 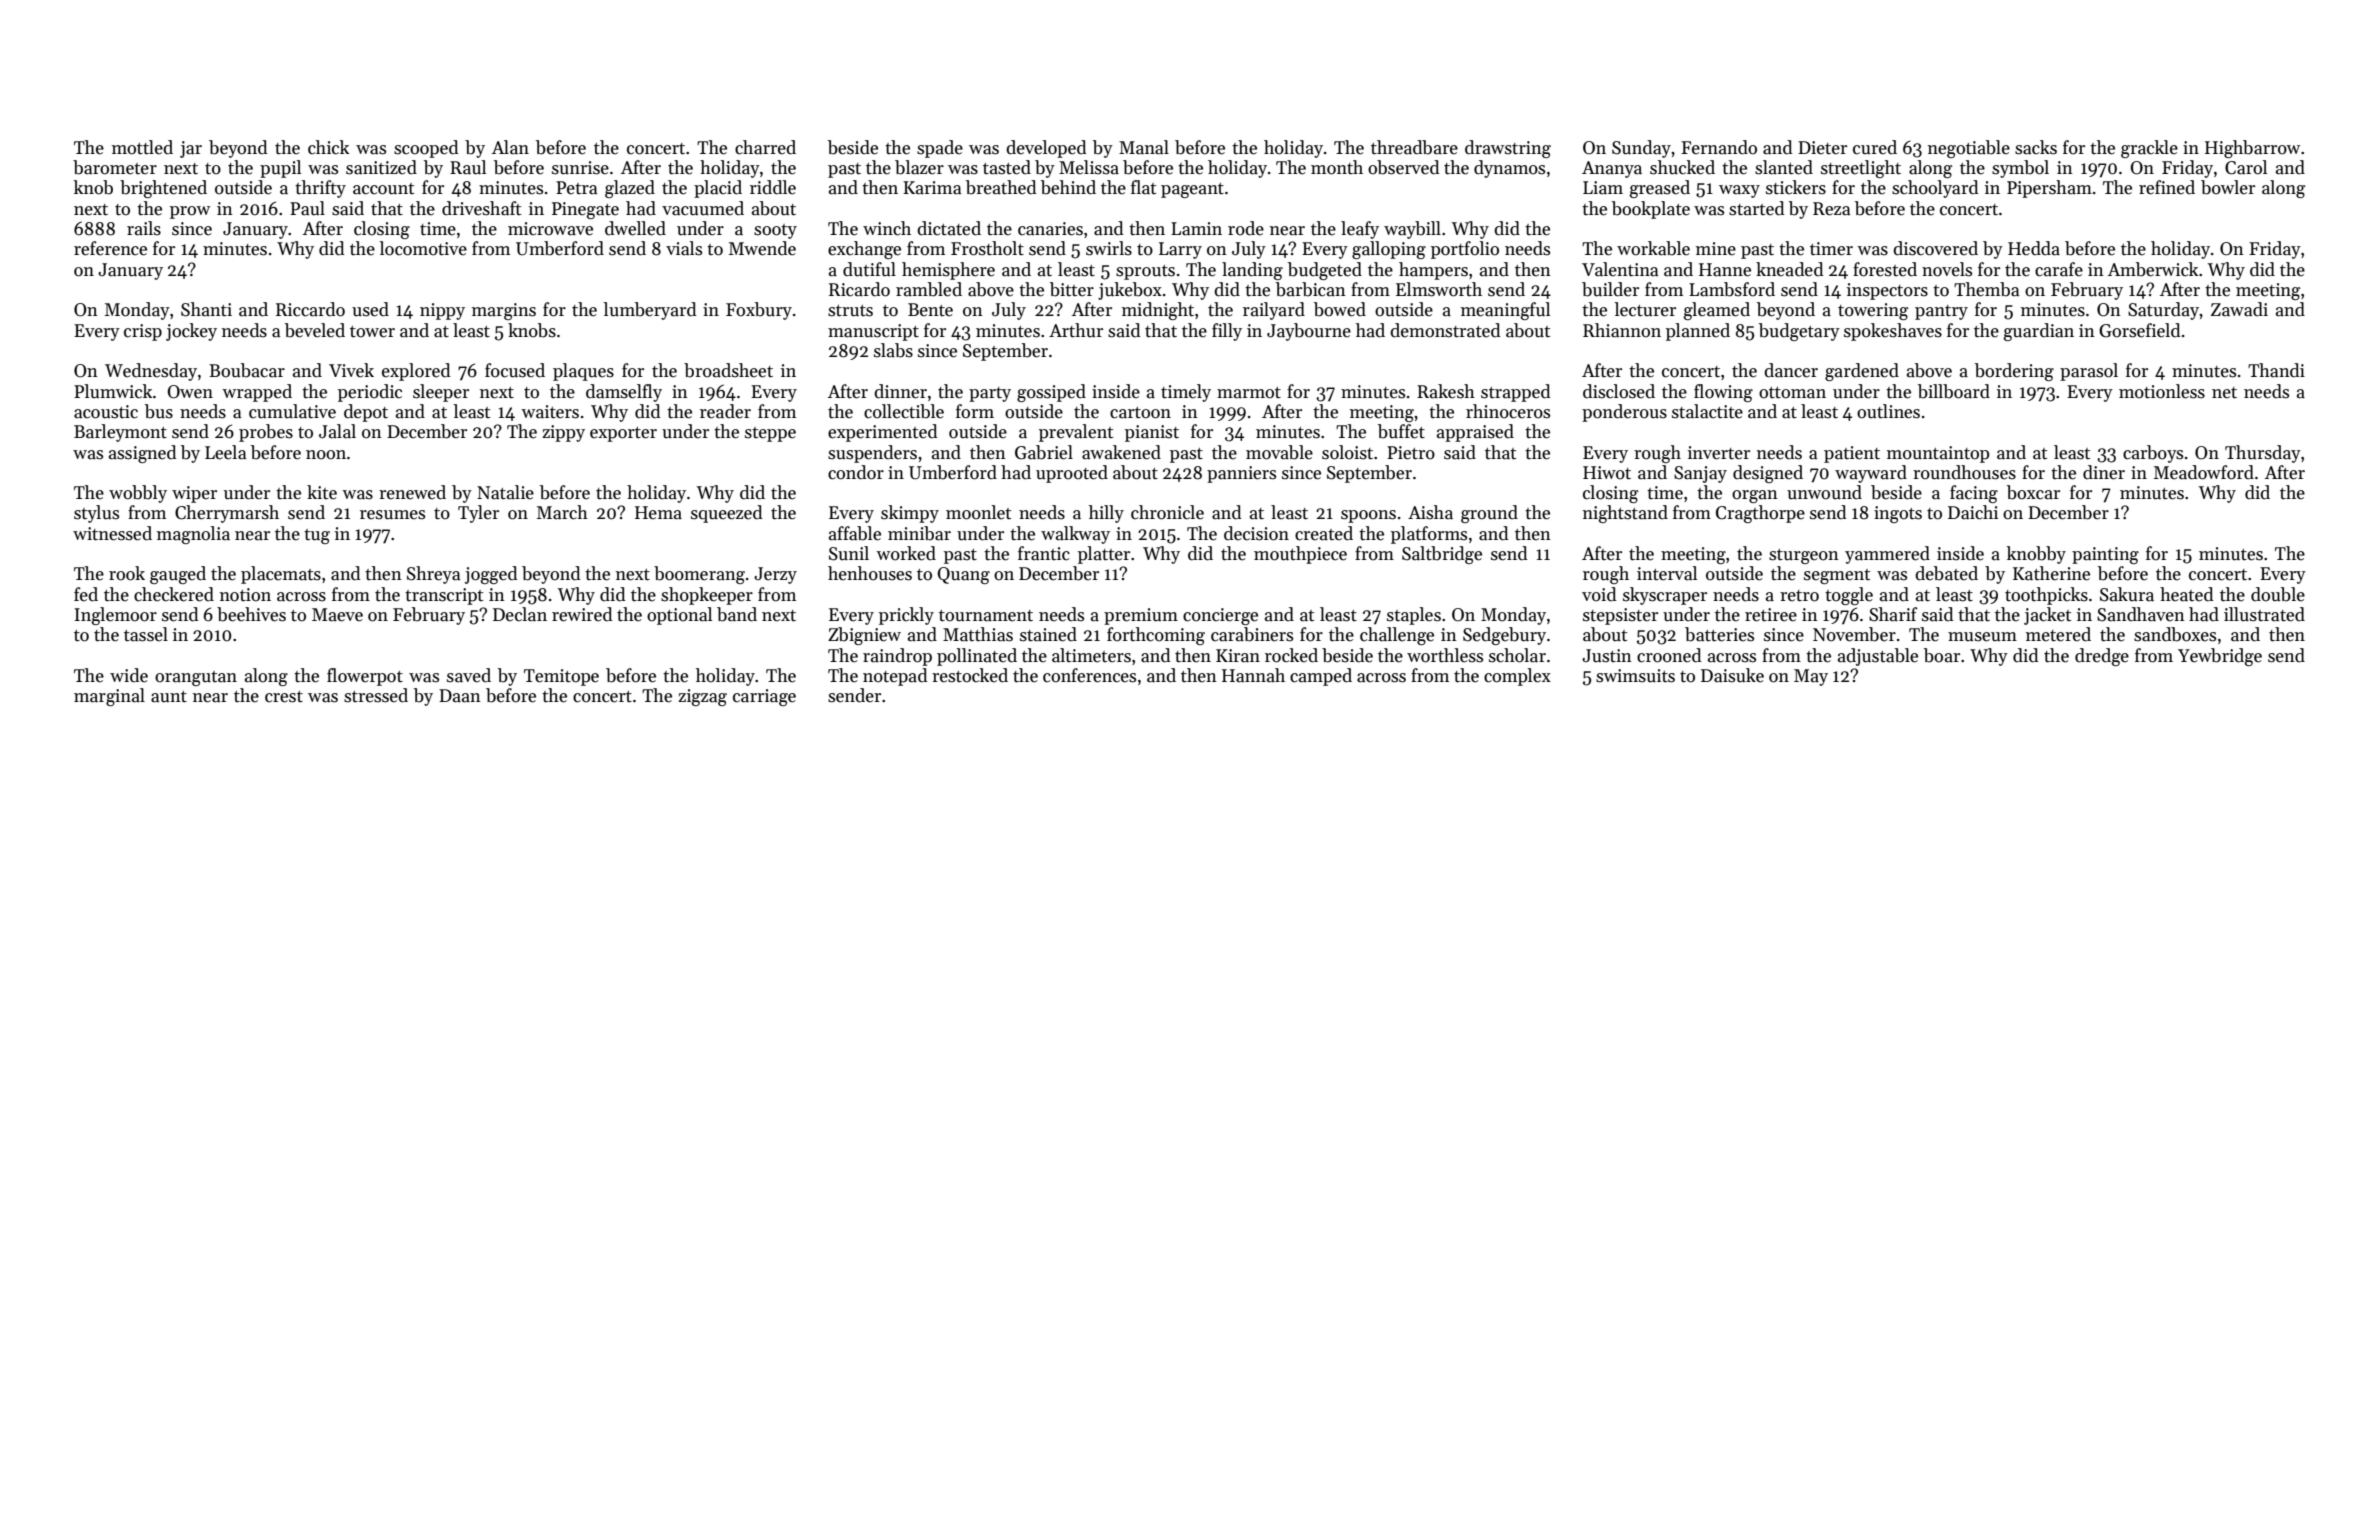 I want to click on Natalie, so click(x=505, y=492).
